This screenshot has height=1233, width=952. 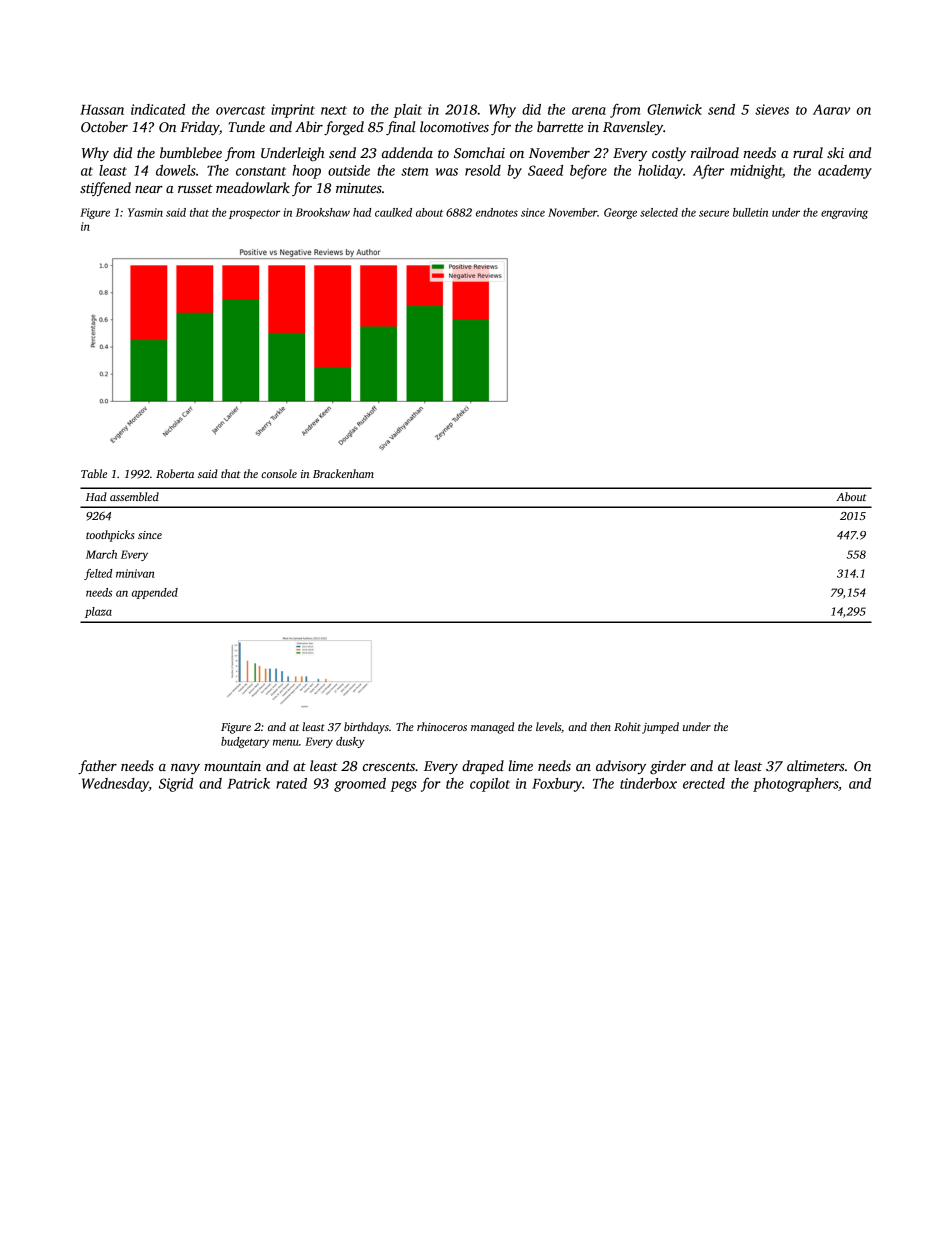 I want to click on locomotives, so click(x=454, y=126).
